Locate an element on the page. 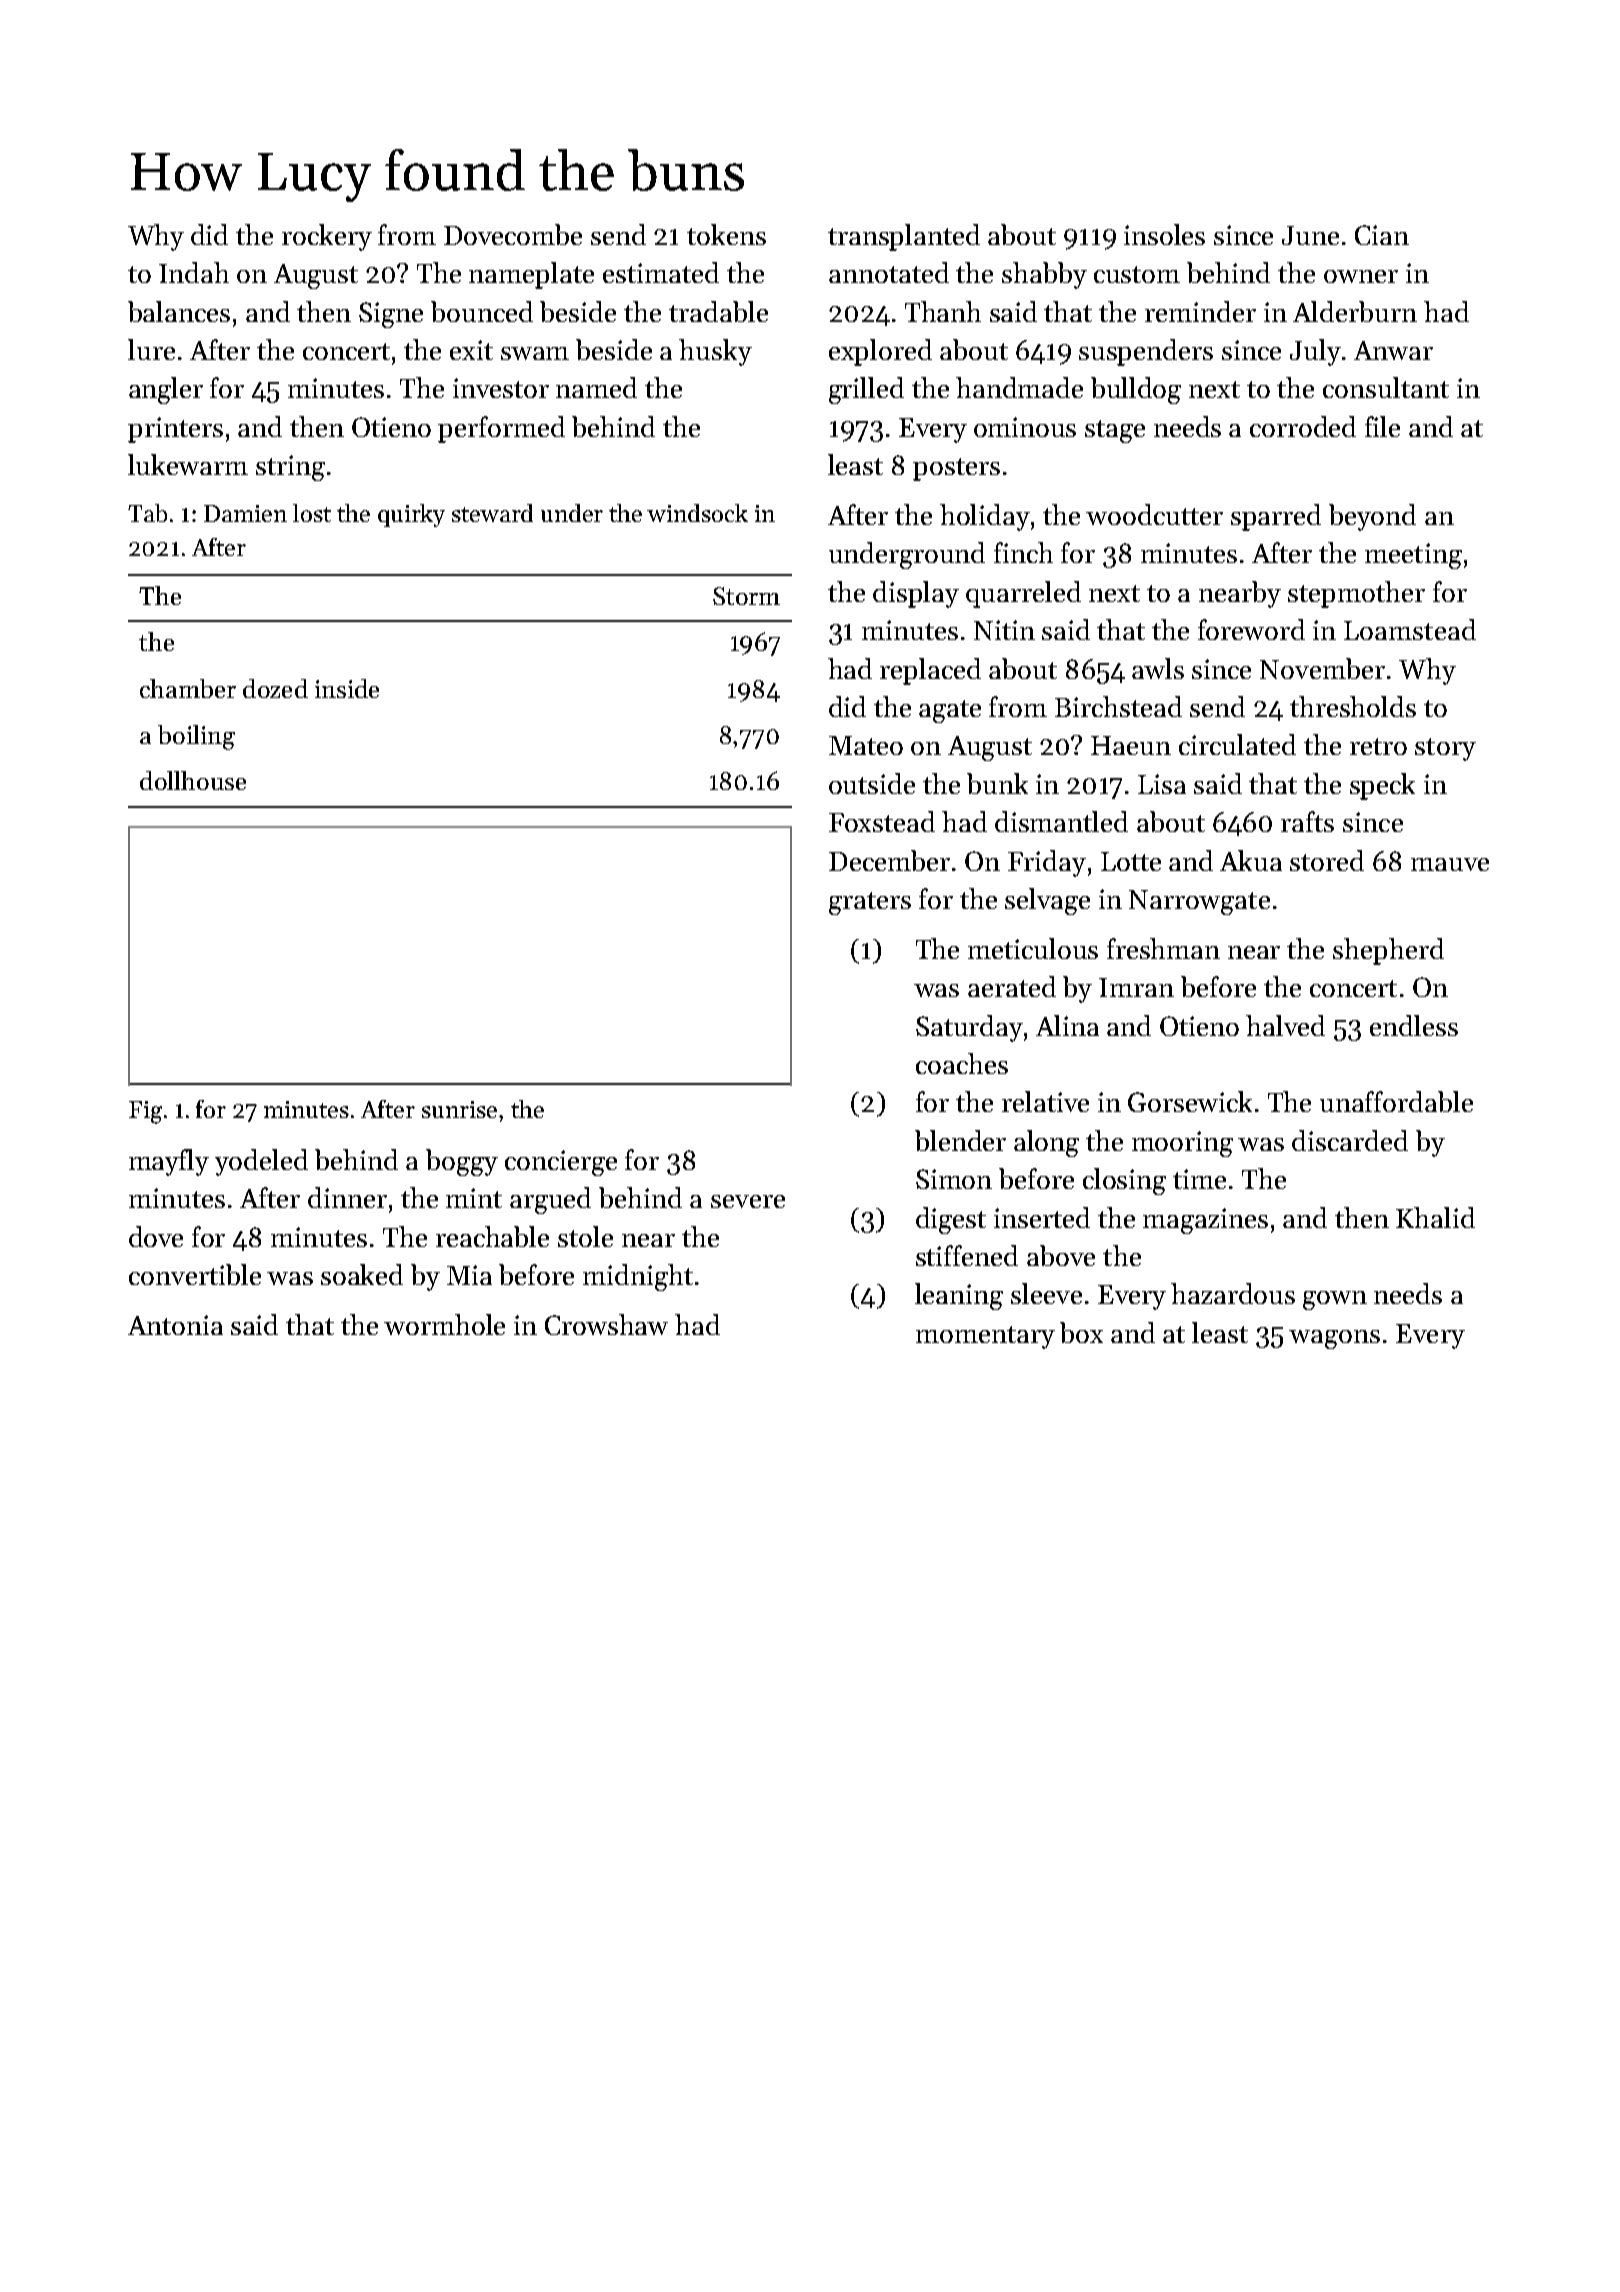 The height and width of the document is (2292, 1620). Cian is located at coordinates (1382, 235).
